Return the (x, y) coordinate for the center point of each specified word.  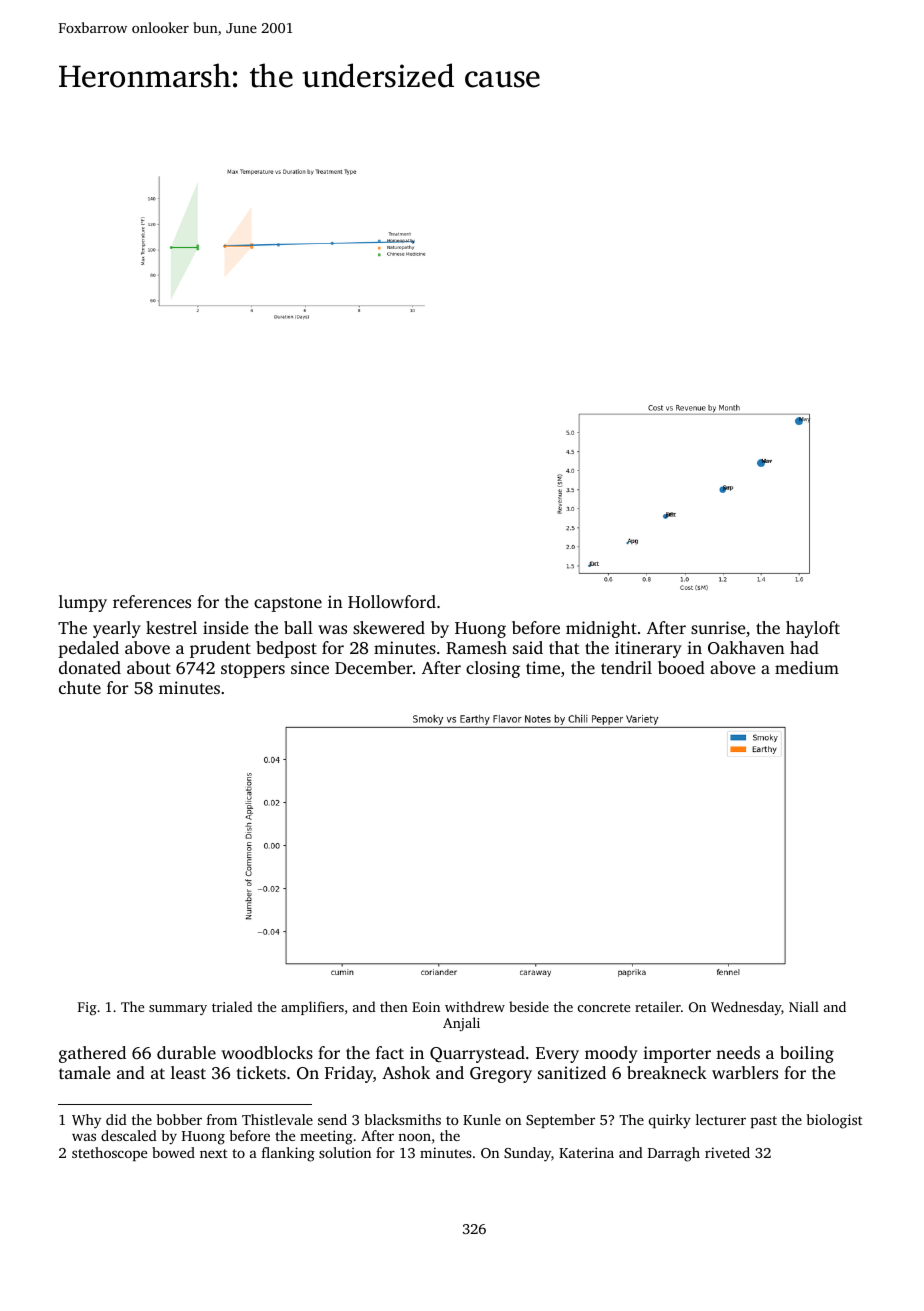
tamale (84, 1072)
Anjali (461, 1024)
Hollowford (392, 601)
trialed (232, 1006)
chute (80, 687)
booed (681, 667)
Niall (804, 1006)
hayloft (813, 629)
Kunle (482, 1119)
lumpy (83, 603)
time (543, 667)
